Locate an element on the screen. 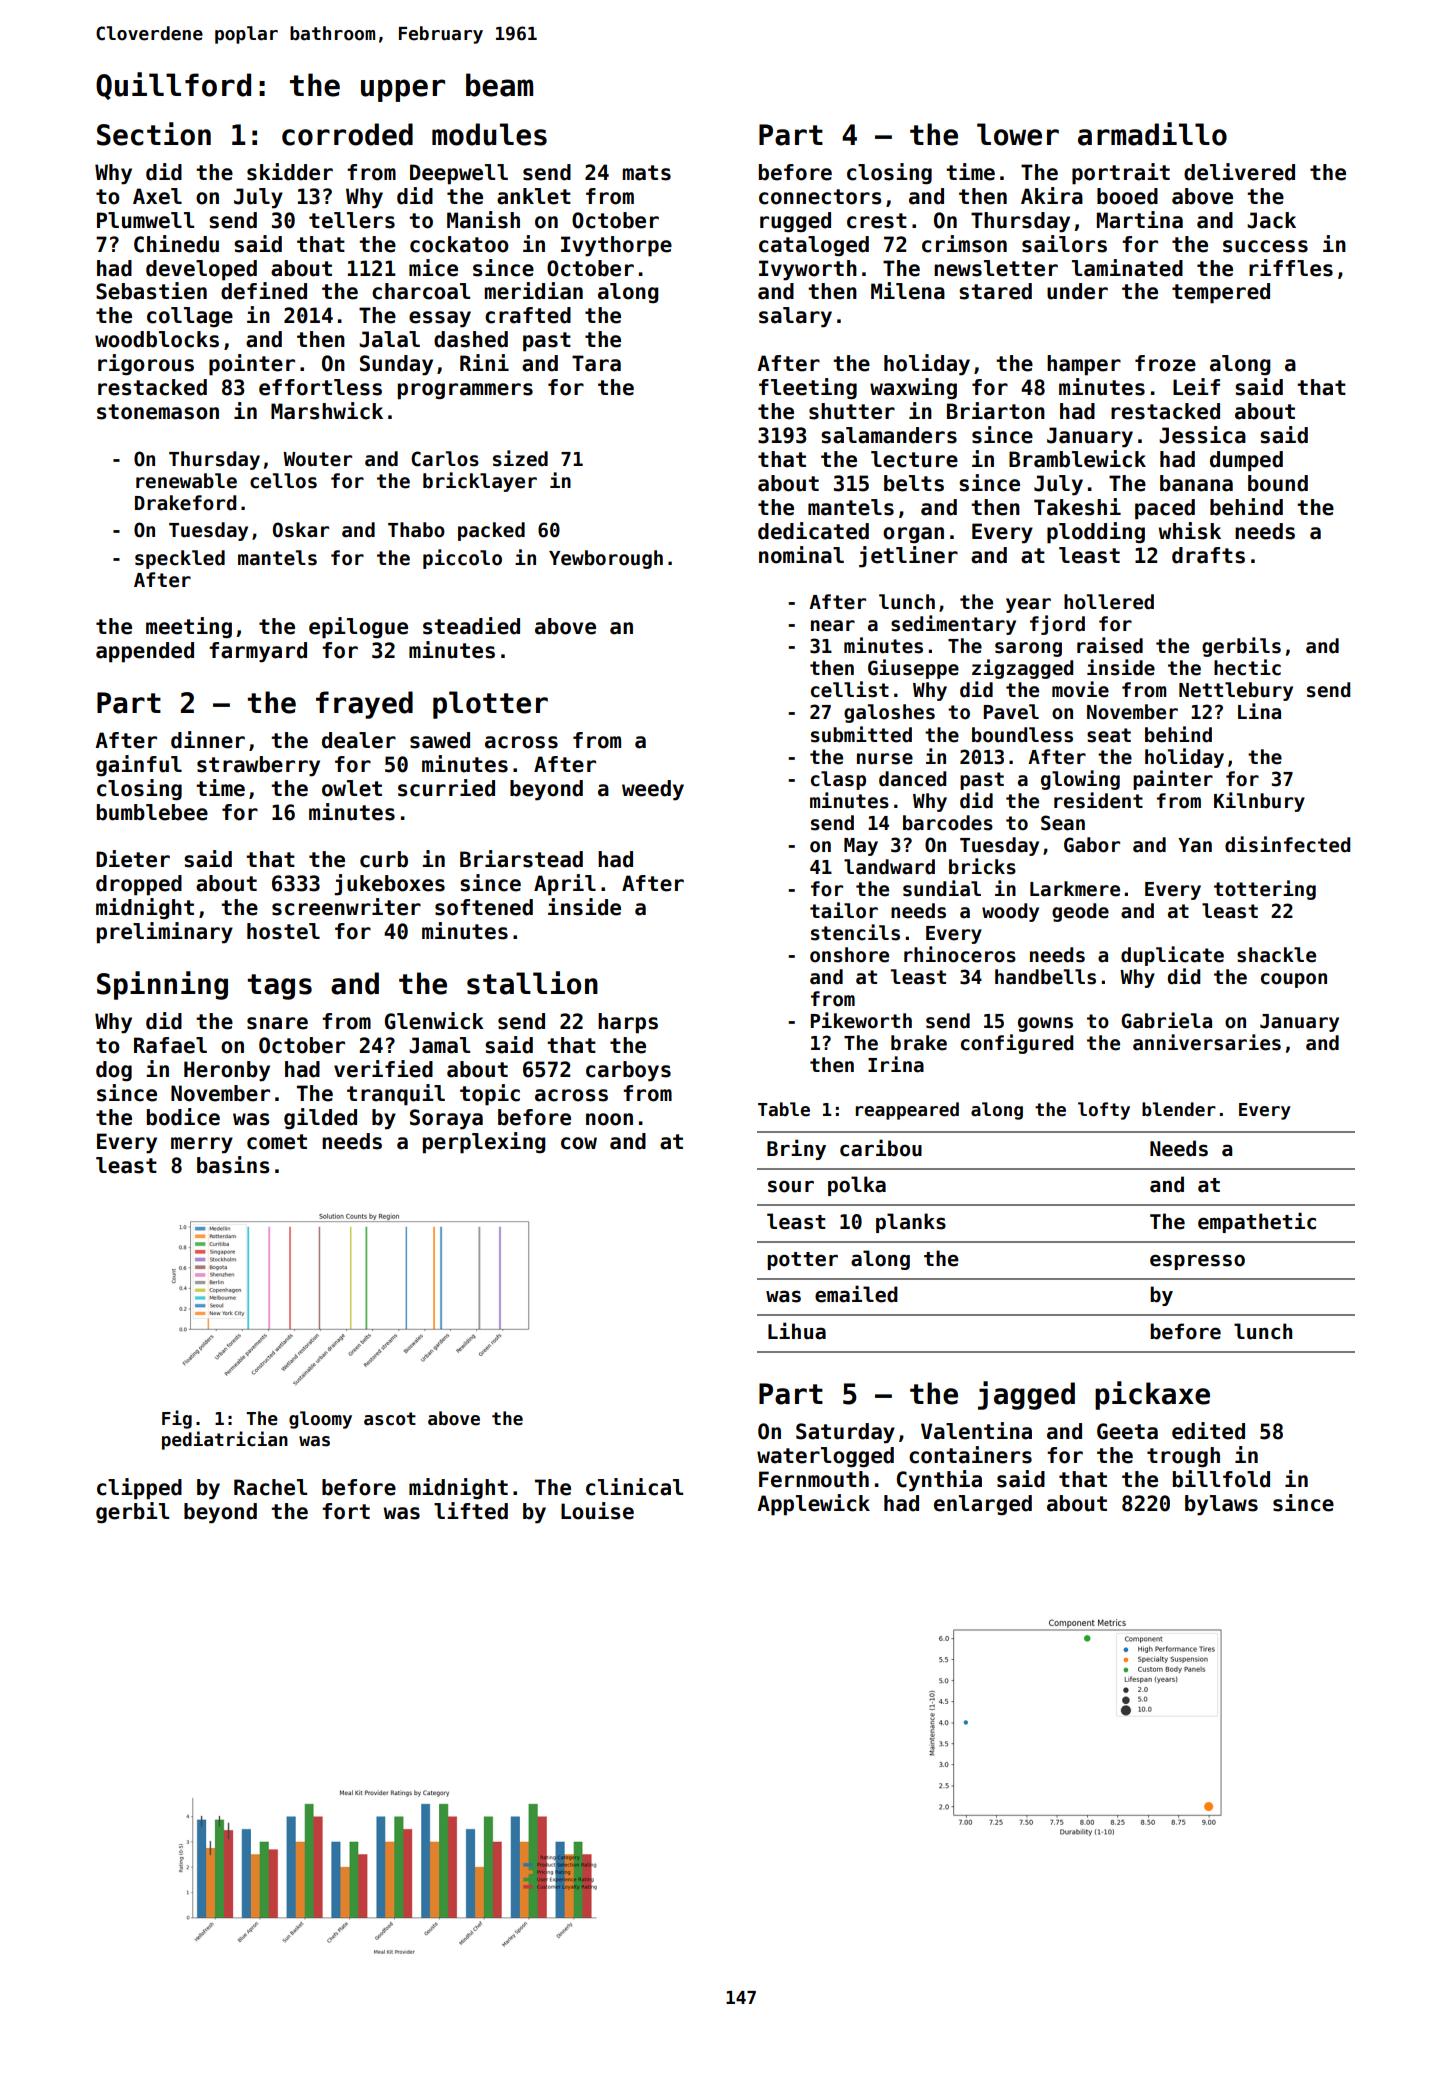 The image size is (1450, 2100). modules is located at coordinates (489, 134).
